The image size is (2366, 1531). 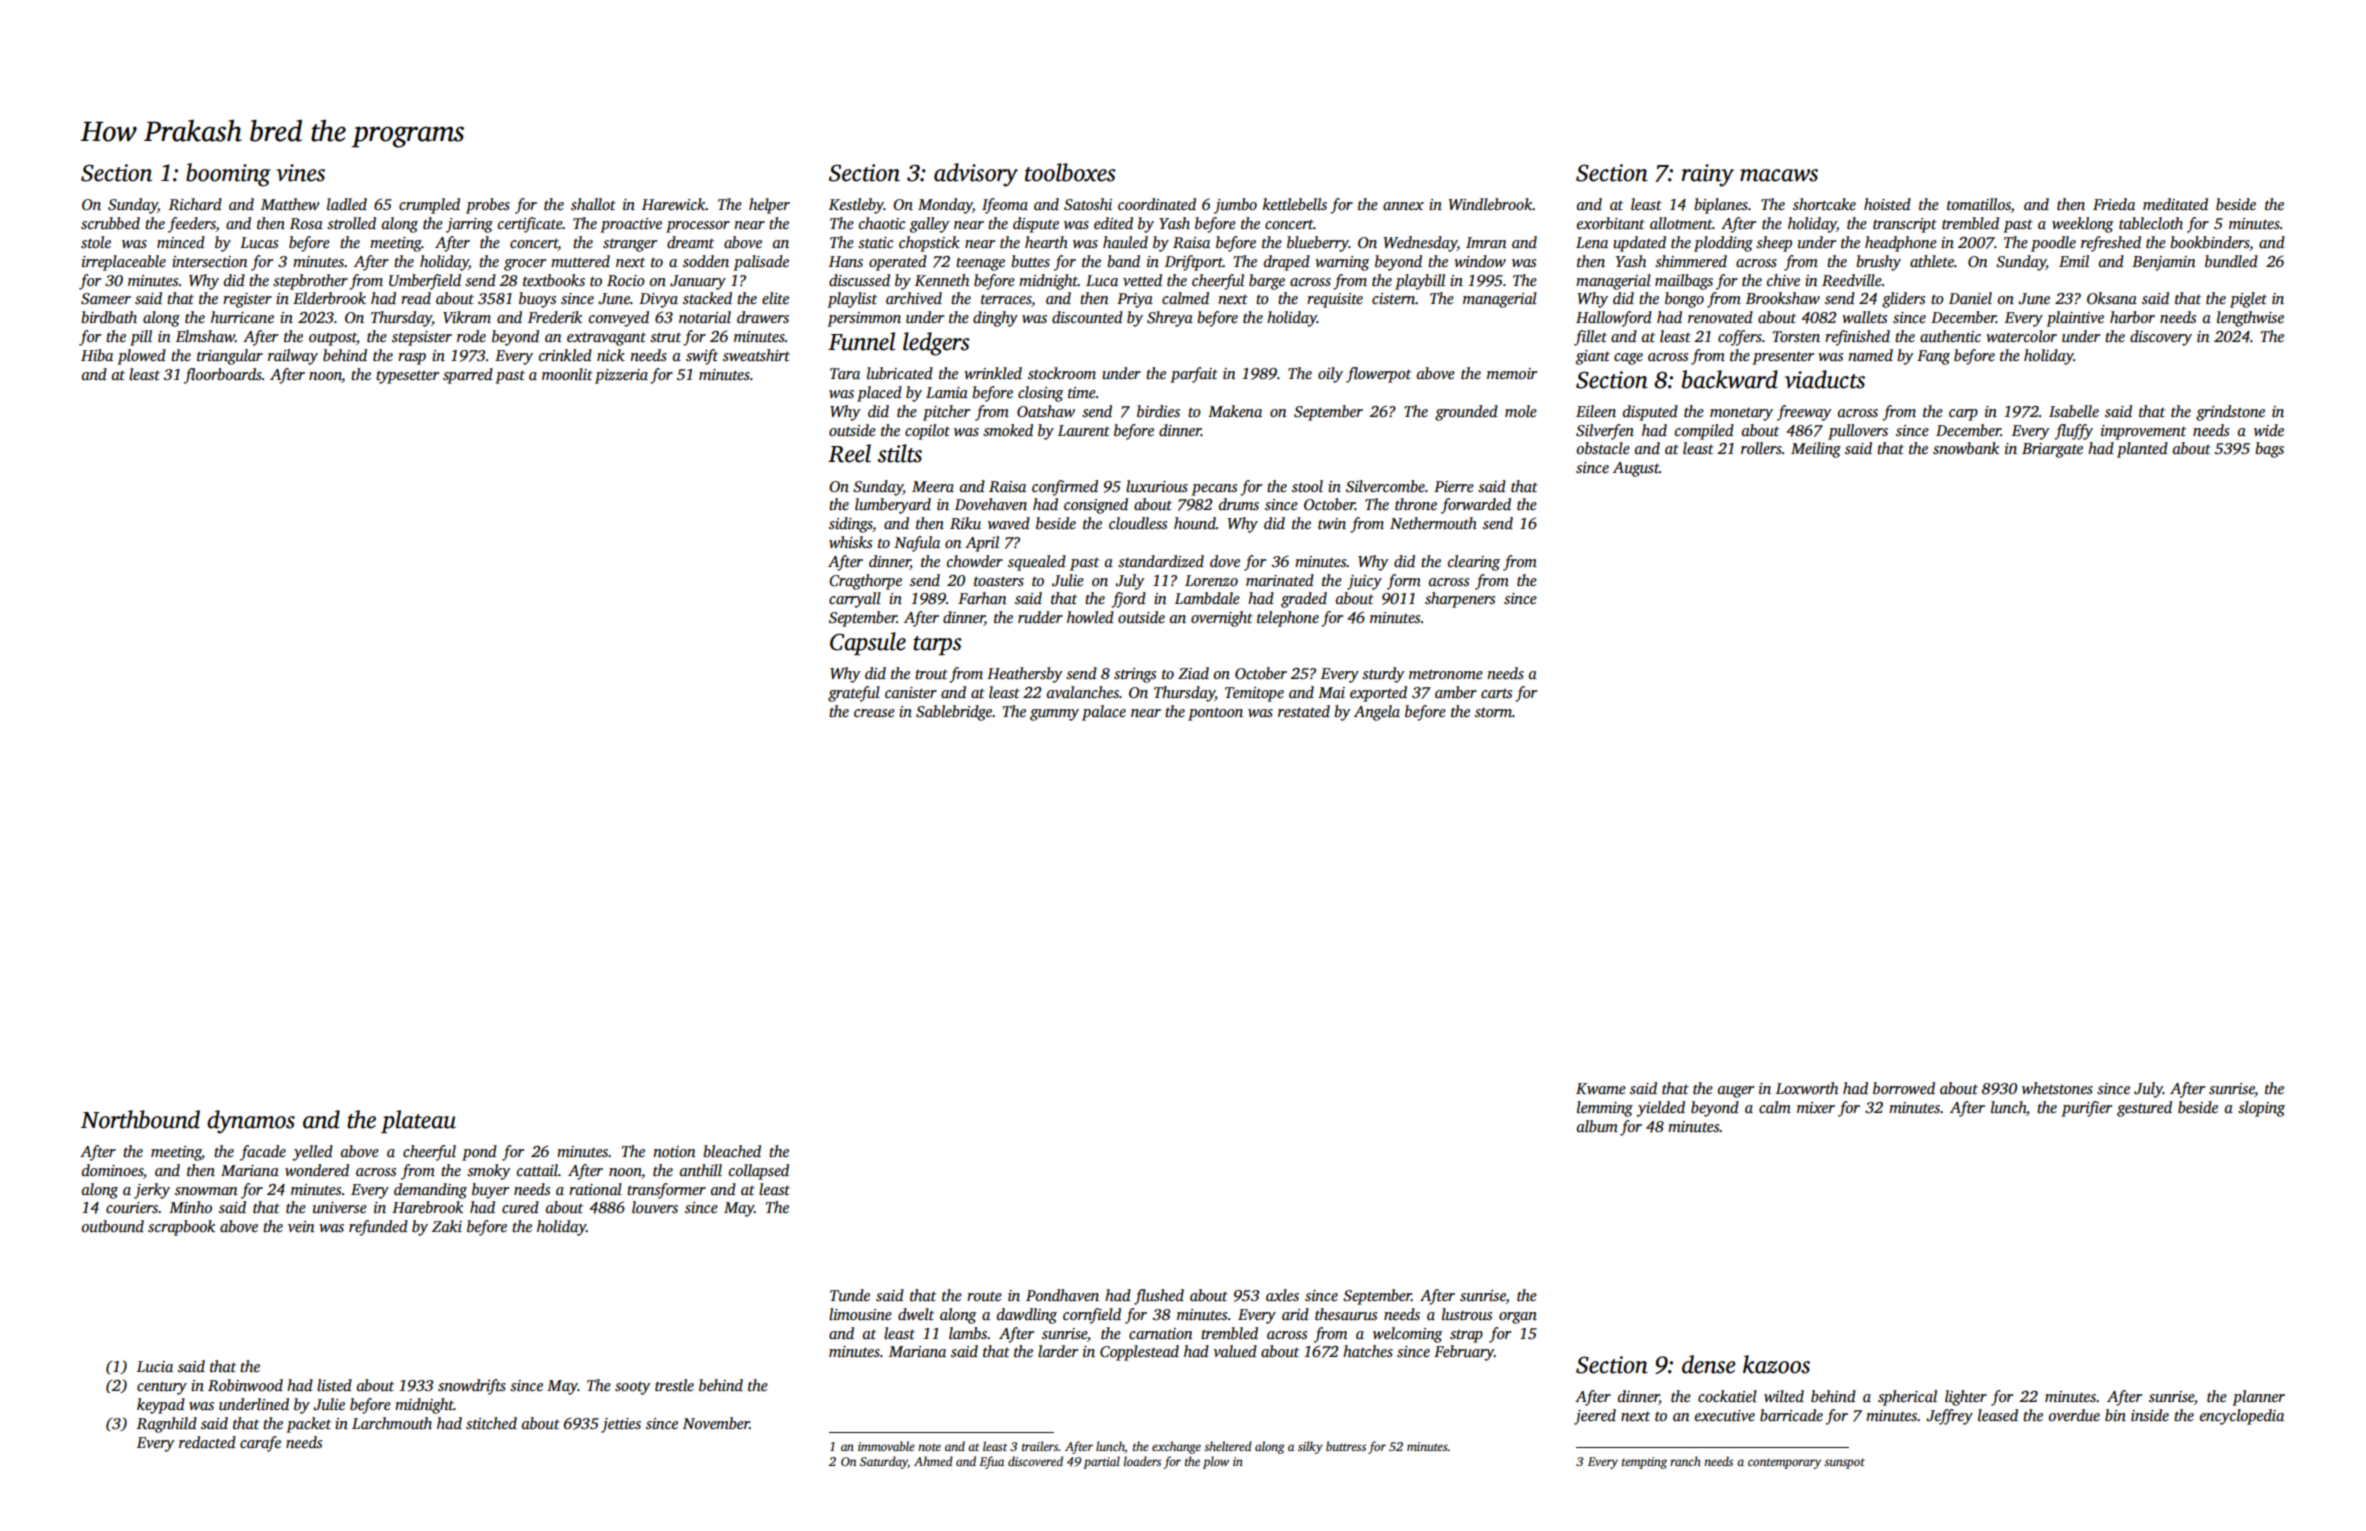 I want to click on carryall, so click(x=855, y=600).
